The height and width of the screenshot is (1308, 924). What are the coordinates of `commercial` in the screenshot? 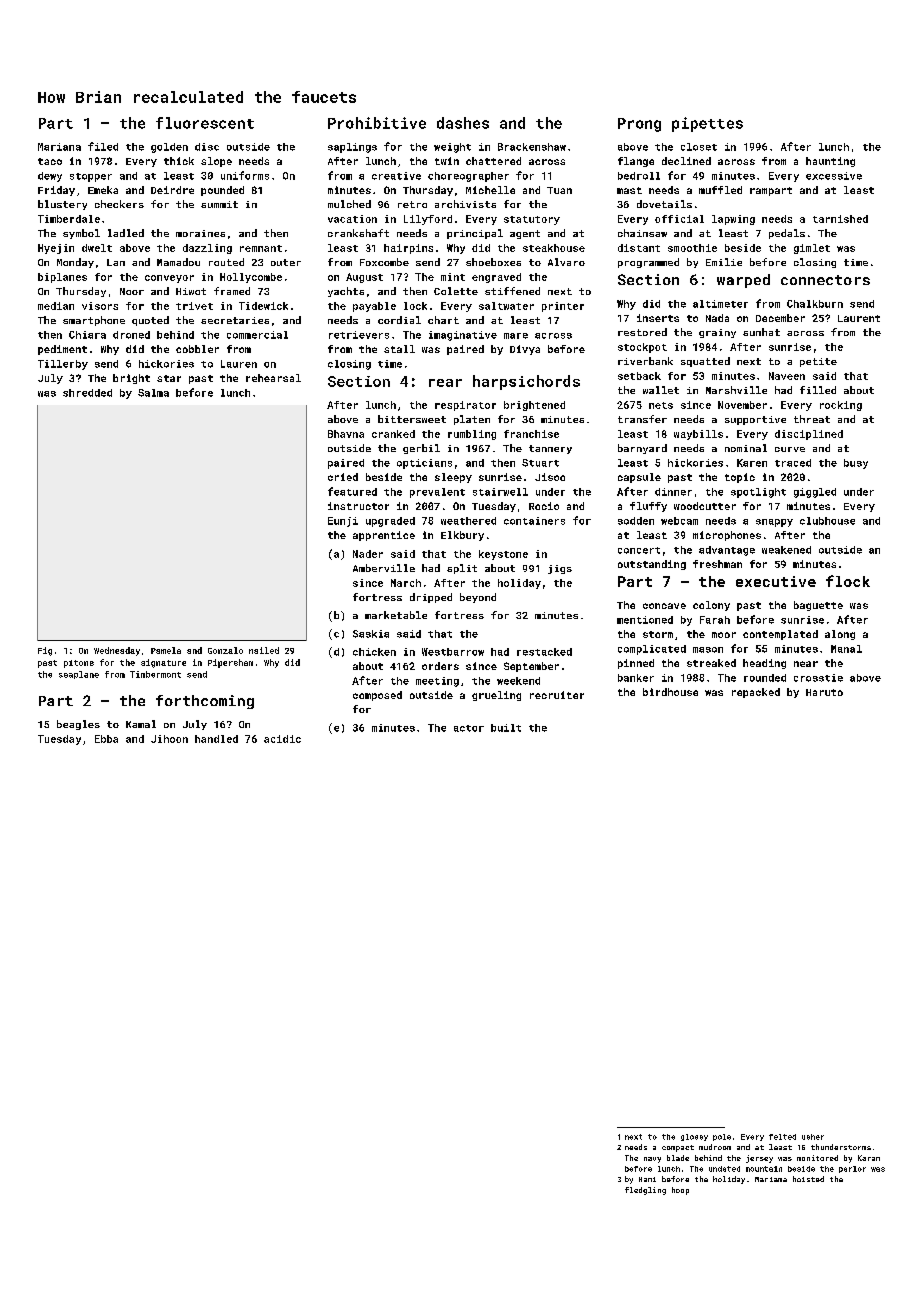 It's located at (257, 335).
